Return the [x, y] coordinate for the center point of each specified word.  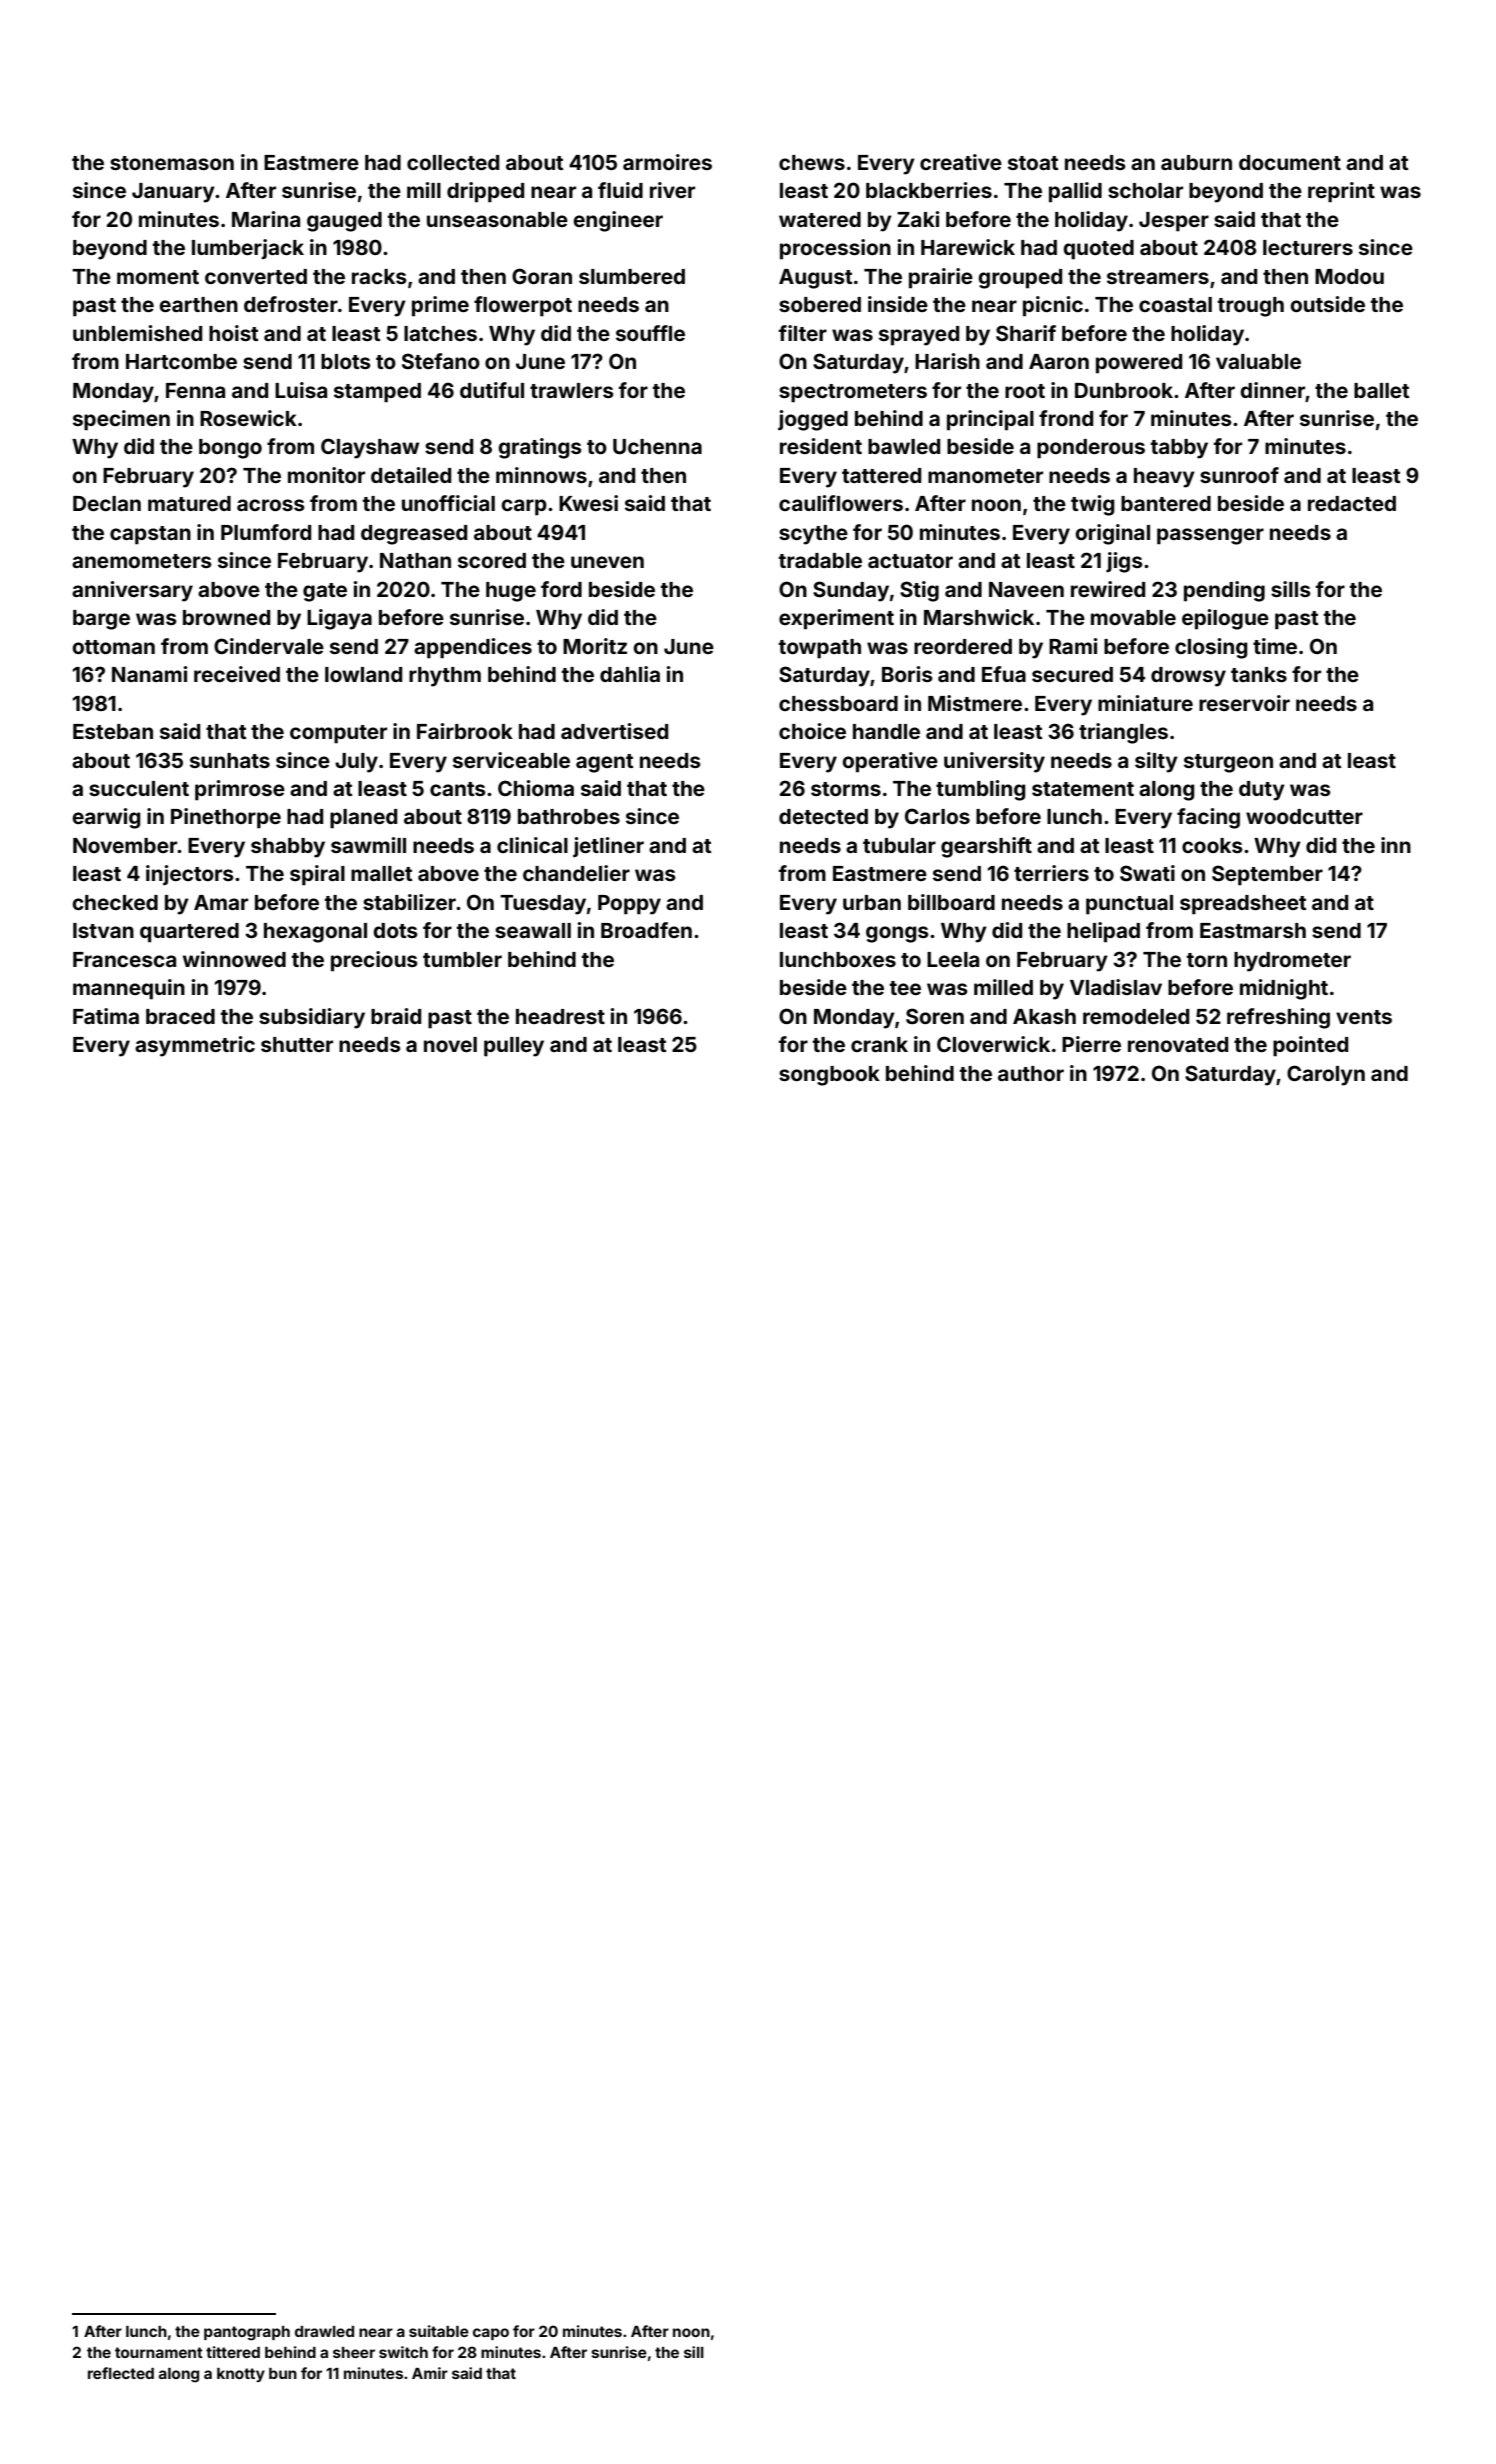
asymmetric [195, 1046]
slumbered [632, 276]
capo [491, 2334]
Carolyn [1326, 1075]
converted [256, 276]
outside [1327, 304]
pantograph [247, 2333]
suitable [439, 2331]
